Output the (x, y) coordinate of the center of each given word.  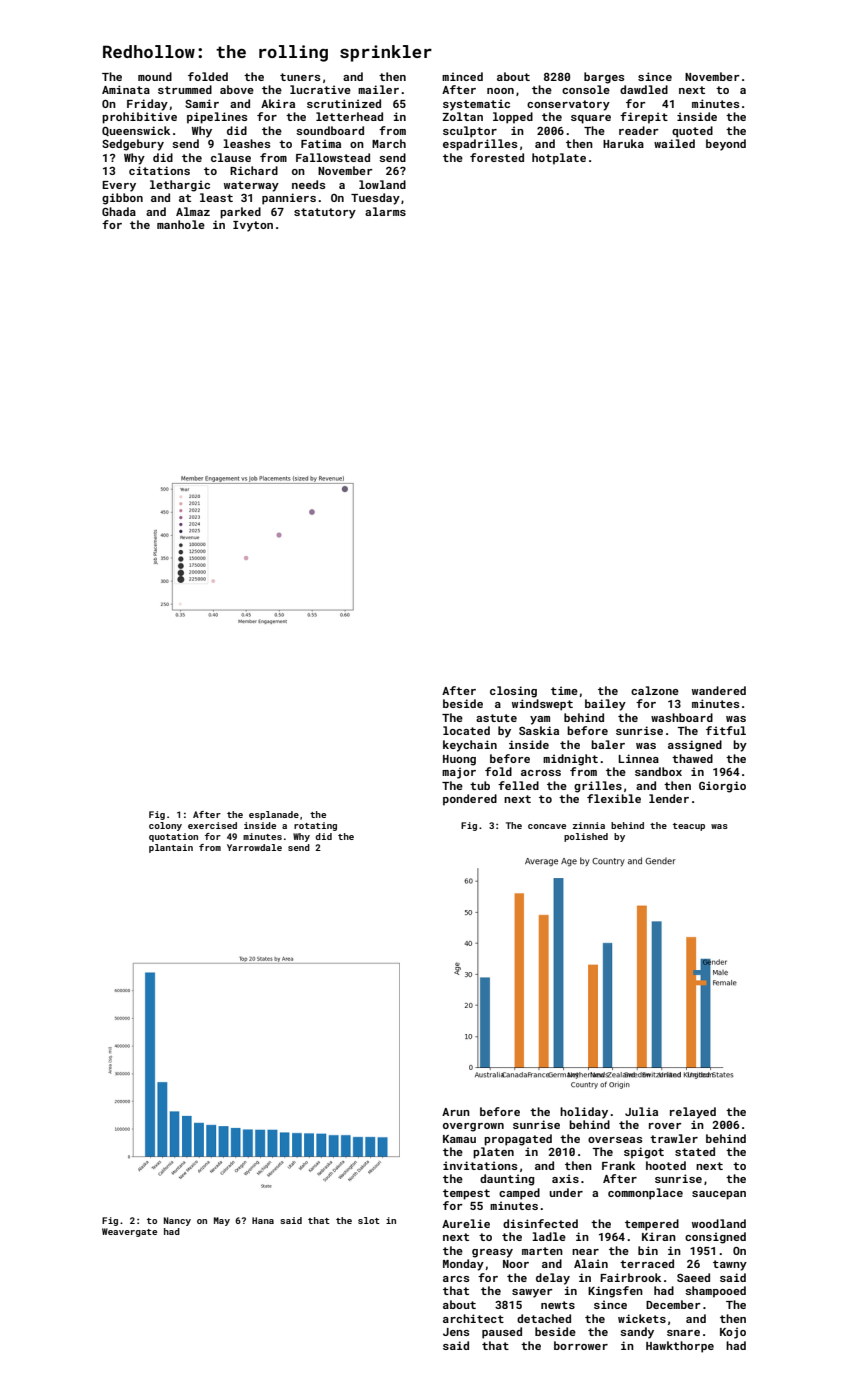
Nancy (177, 1221)
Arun (456, 1112)
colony (165, 826)
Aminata (126, 89)
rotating (315, 826)
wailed (674, 143)
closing (513, 692)
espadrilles (480, 145)
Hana (263, 1220)
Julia (641, 1111)
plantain (171, 848)
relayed (693, 1113)
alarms (385, 211)
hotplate (559, 159)
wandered (719, 690)
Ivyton (253, 226)
